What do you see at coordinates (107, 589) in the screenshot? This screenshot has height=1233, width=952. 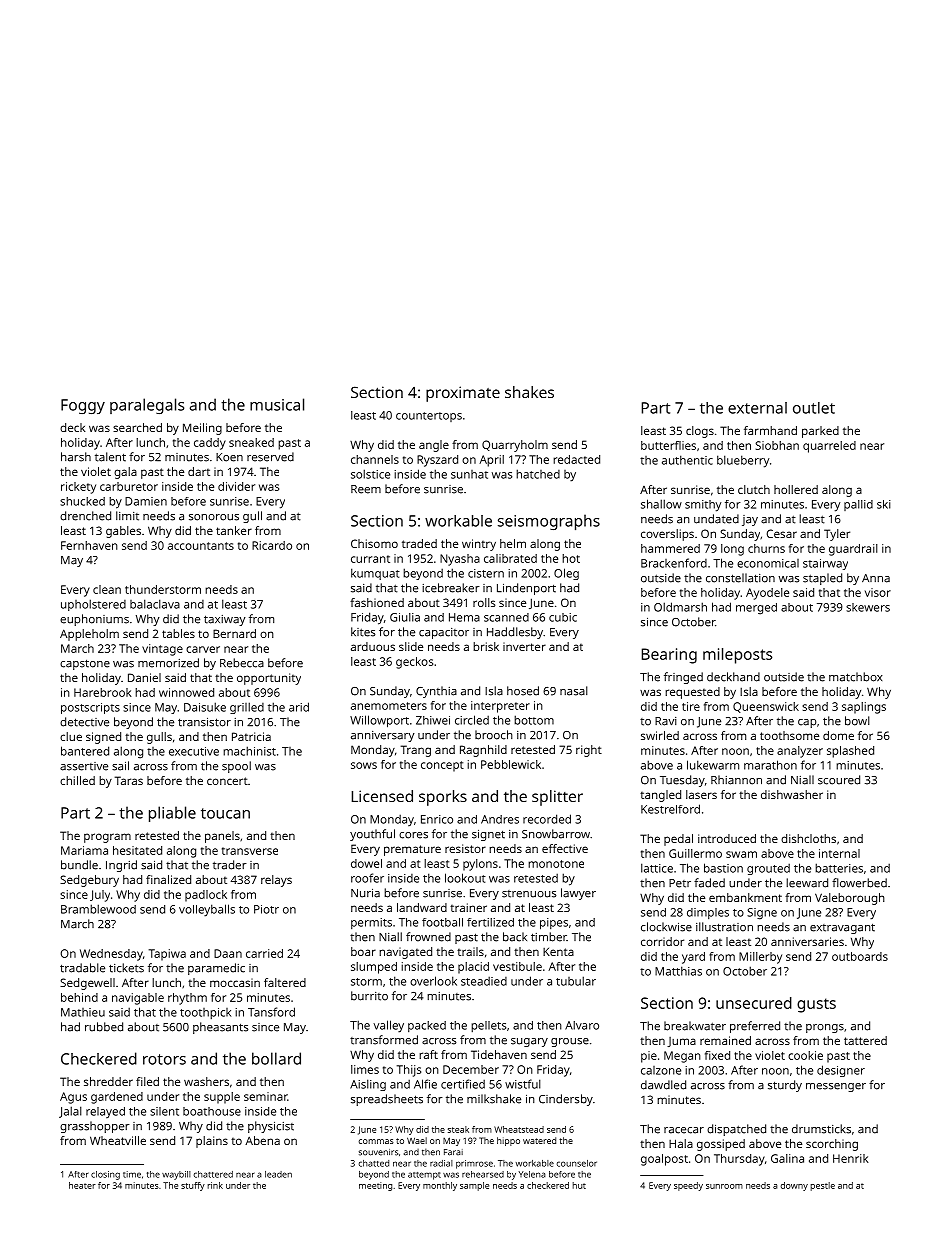 I see `clean` at bounding box center [107, 589].
